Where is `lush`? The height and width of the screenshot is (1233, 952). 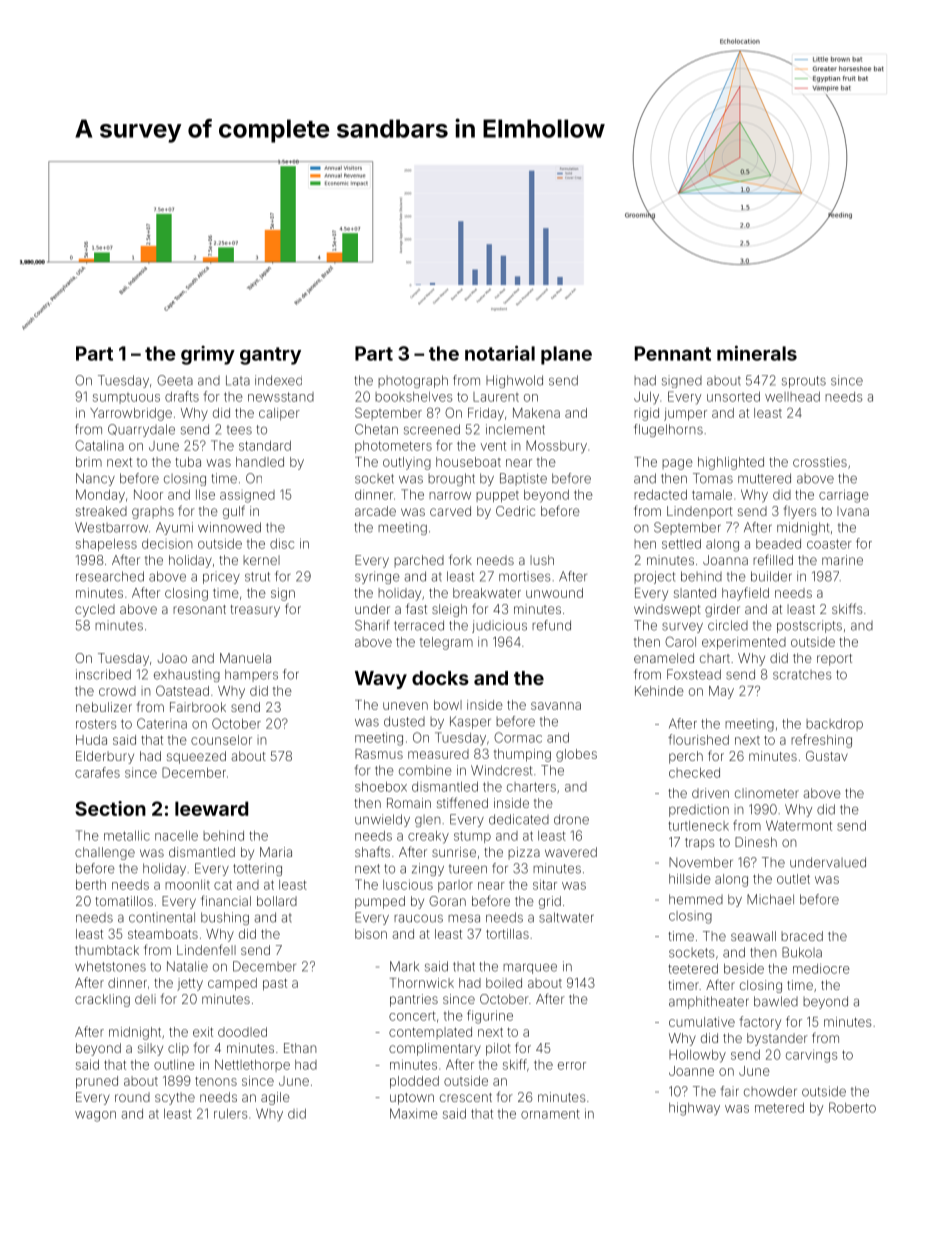
lush is located at coordinates (542, 560).
